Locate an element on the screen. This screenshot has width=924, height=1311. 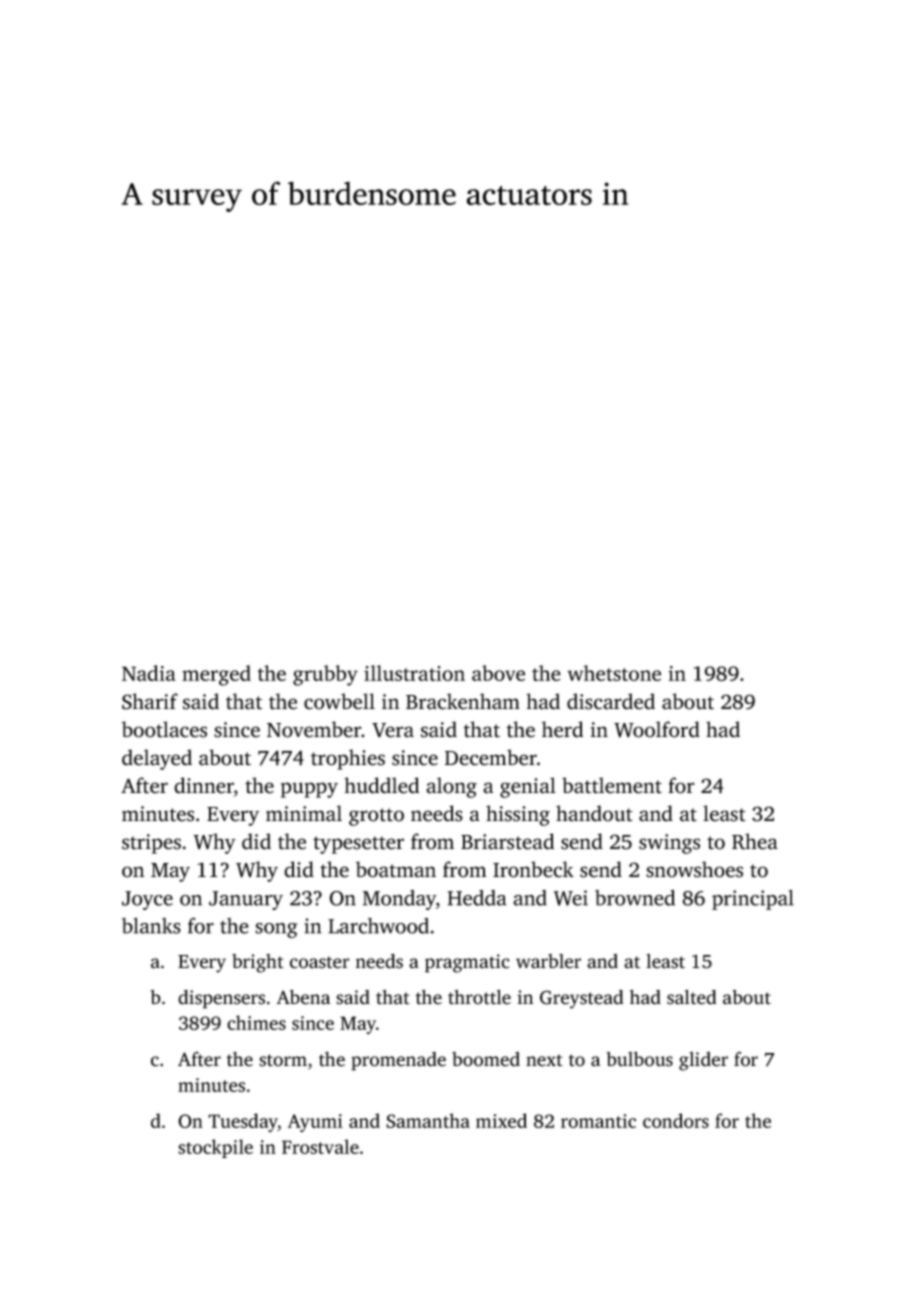
bright is located at coordinates (258, 963).
